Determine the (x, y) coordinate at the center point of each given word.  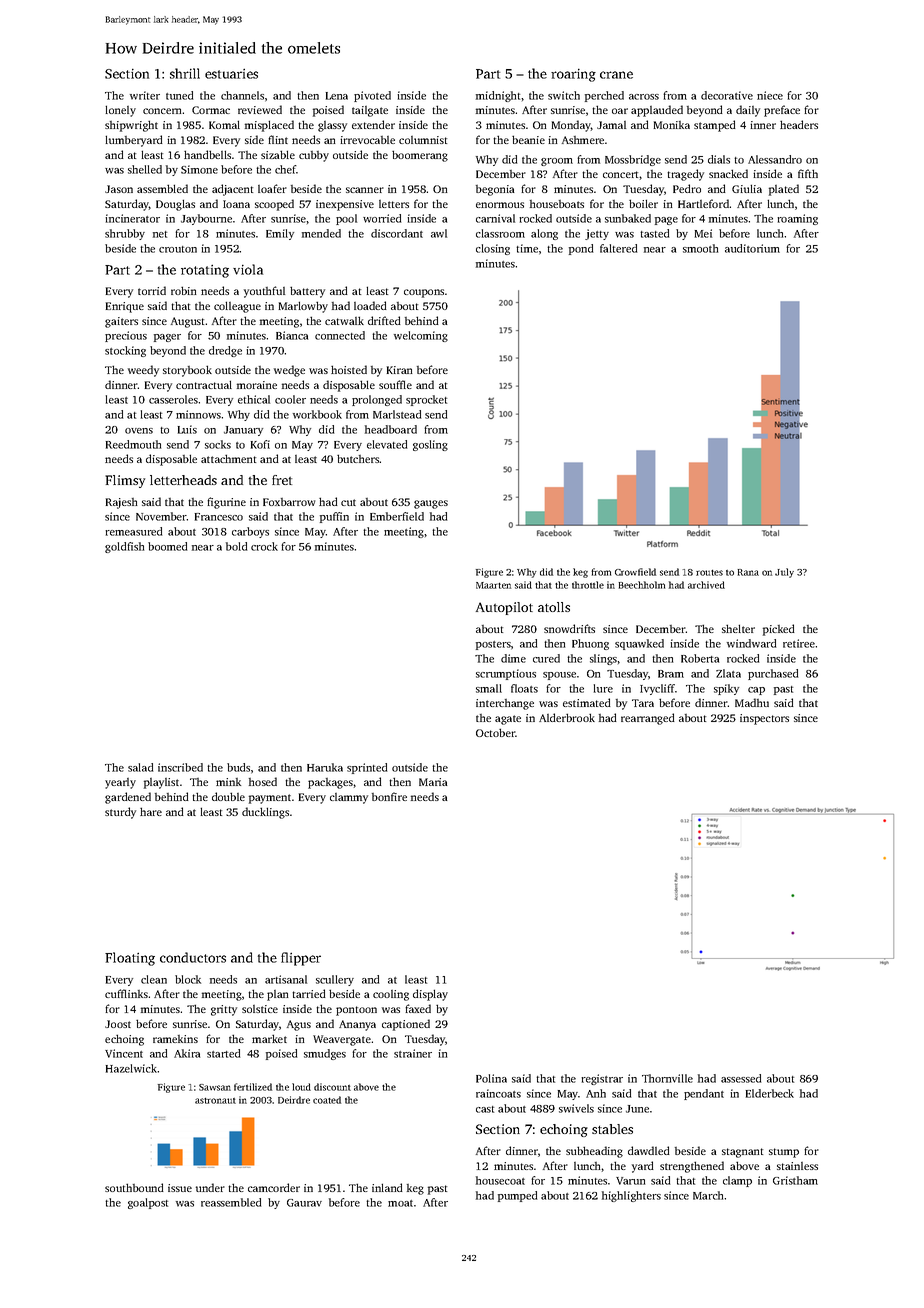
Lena (337, 96)
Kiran (400, 370)
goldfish (124, 547)
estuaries (231, 74)
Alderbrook (567, 717)
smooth (700, 248)
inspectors (764, 719)
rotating (205, 271)
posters (493, 645)
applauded (657, 111)
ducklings (265, 813)
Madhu (752, 702)
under (210, 1187)
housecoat (500, 1180)
